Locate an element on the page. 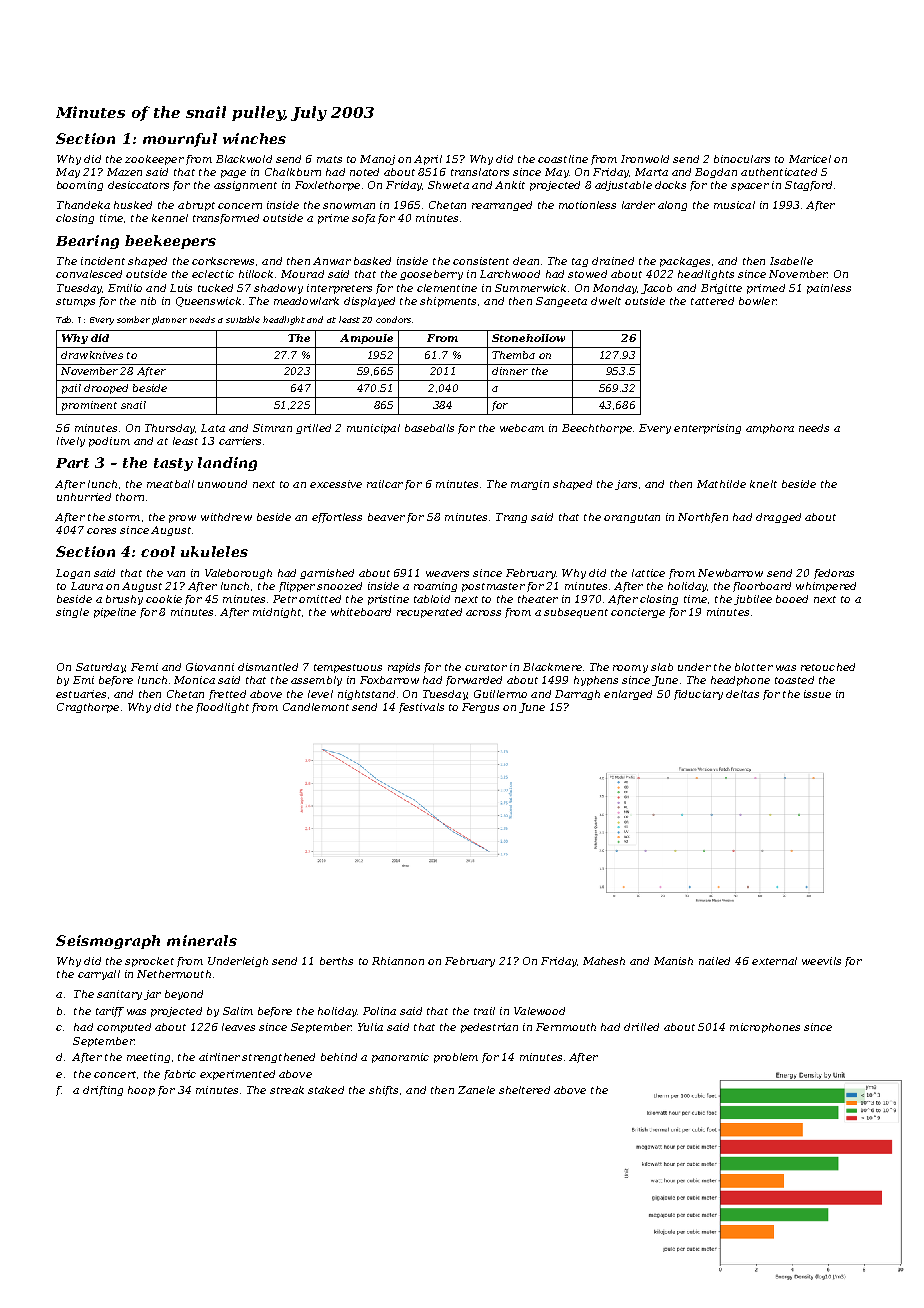 Image resolution: width=924 pixels, height=1308 pixels. fiduciary is located at coordinates (698, 695).
